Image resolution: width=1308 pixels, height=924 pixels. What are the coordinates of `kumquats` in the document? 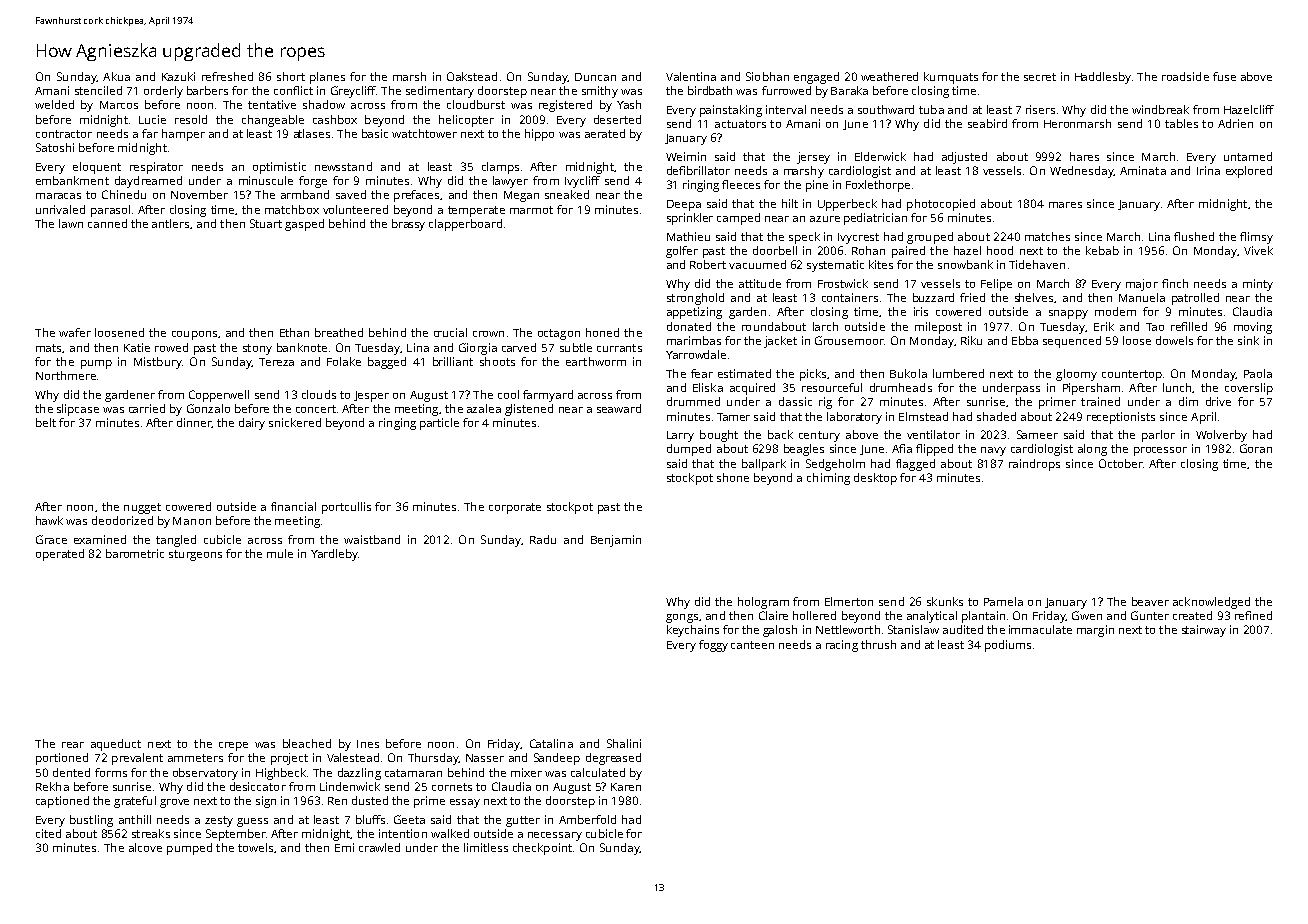 It's located at (951, 78).
